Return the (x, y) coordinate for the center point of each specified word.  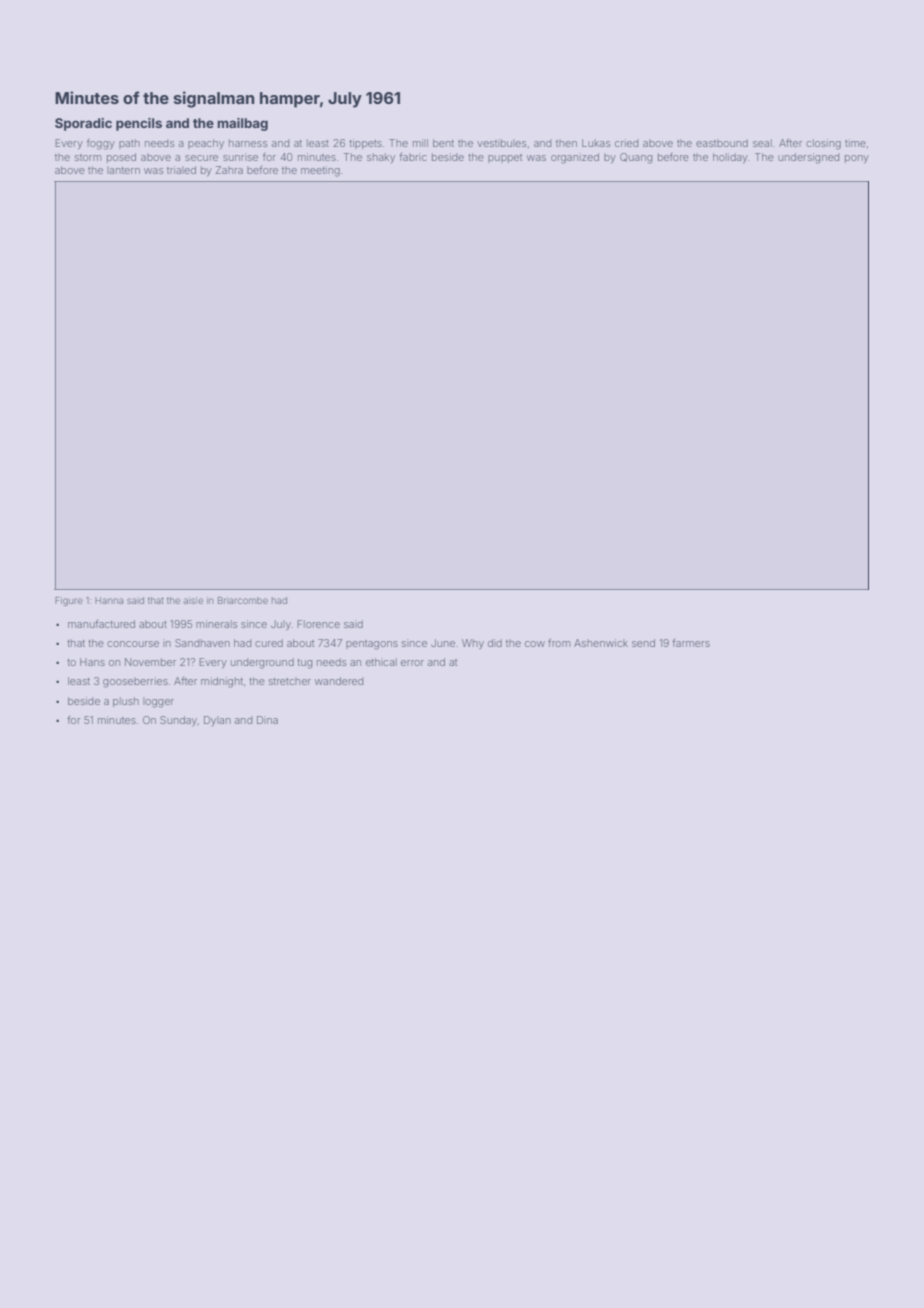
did (495, 643)
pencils (139, 124)
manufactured (101, 624)
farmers (691, 643)
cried (626, 143)
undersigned (808, 158)
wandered (339, 681)
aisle (193, 600)
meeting (320, 171)
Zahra (229, 170)
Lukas (596, 143)
